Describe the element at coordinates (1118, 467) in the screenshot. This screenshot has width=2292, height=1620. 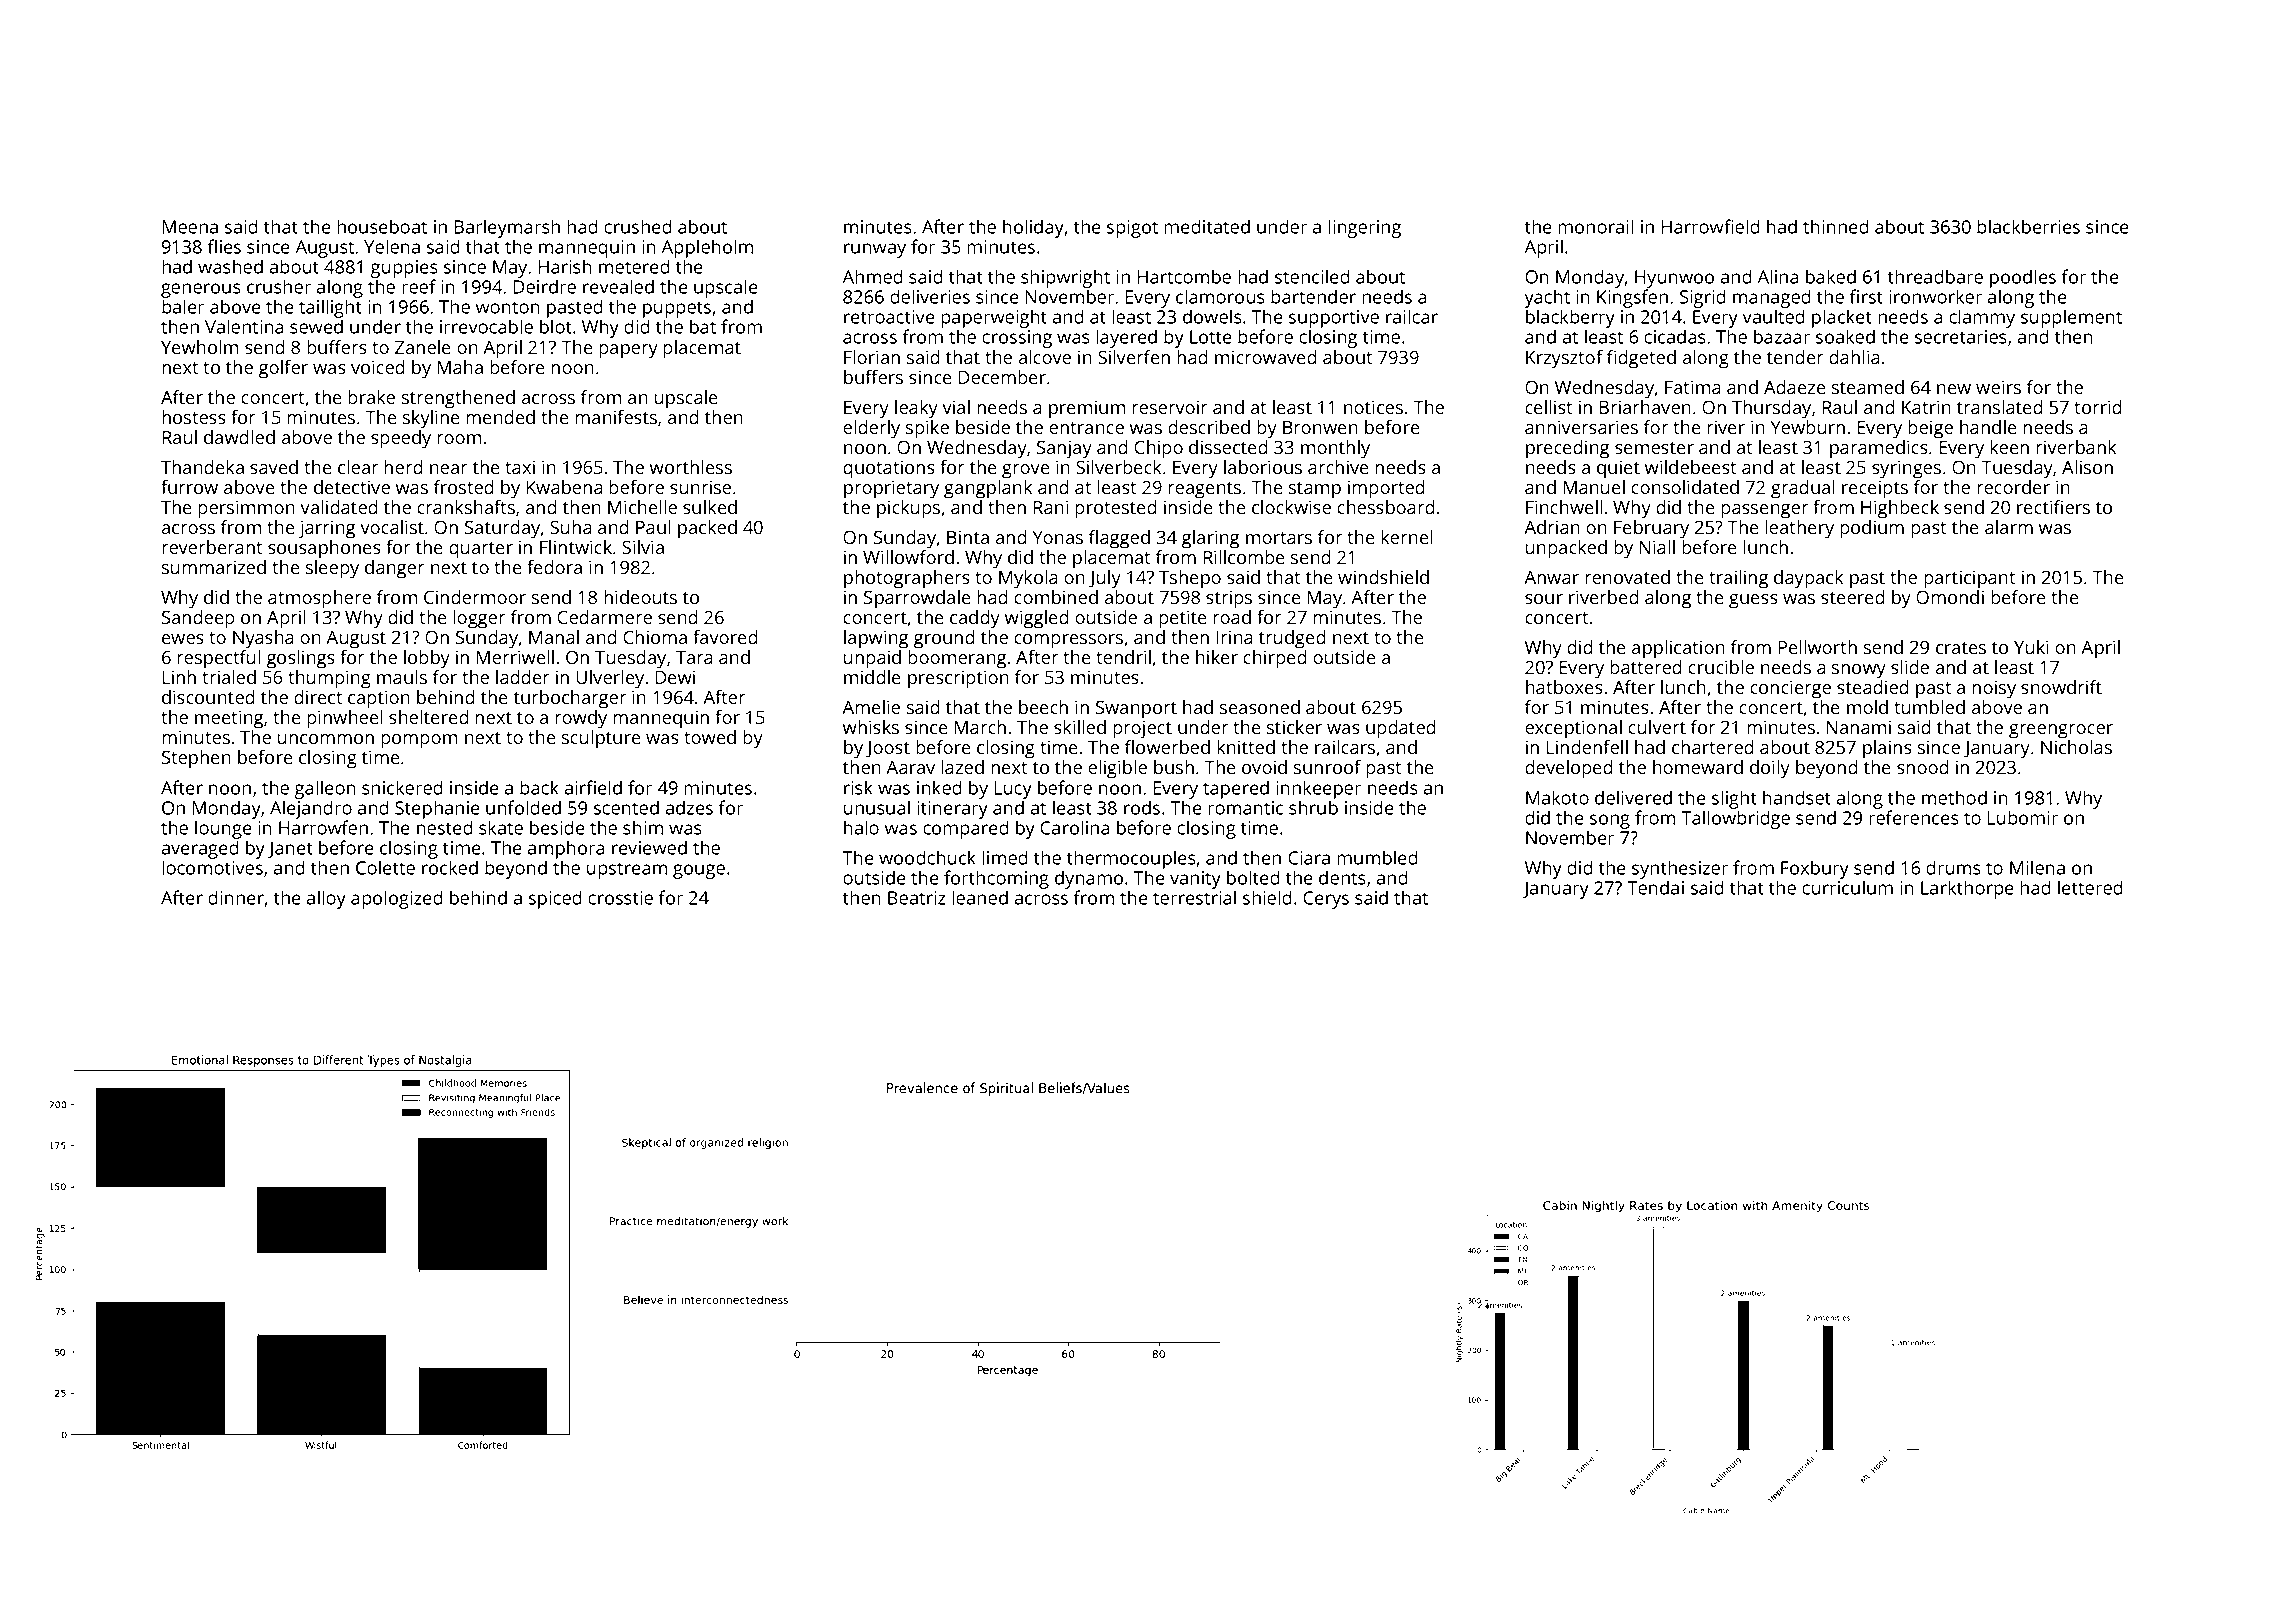
I see `Silverbeck` at that location.
